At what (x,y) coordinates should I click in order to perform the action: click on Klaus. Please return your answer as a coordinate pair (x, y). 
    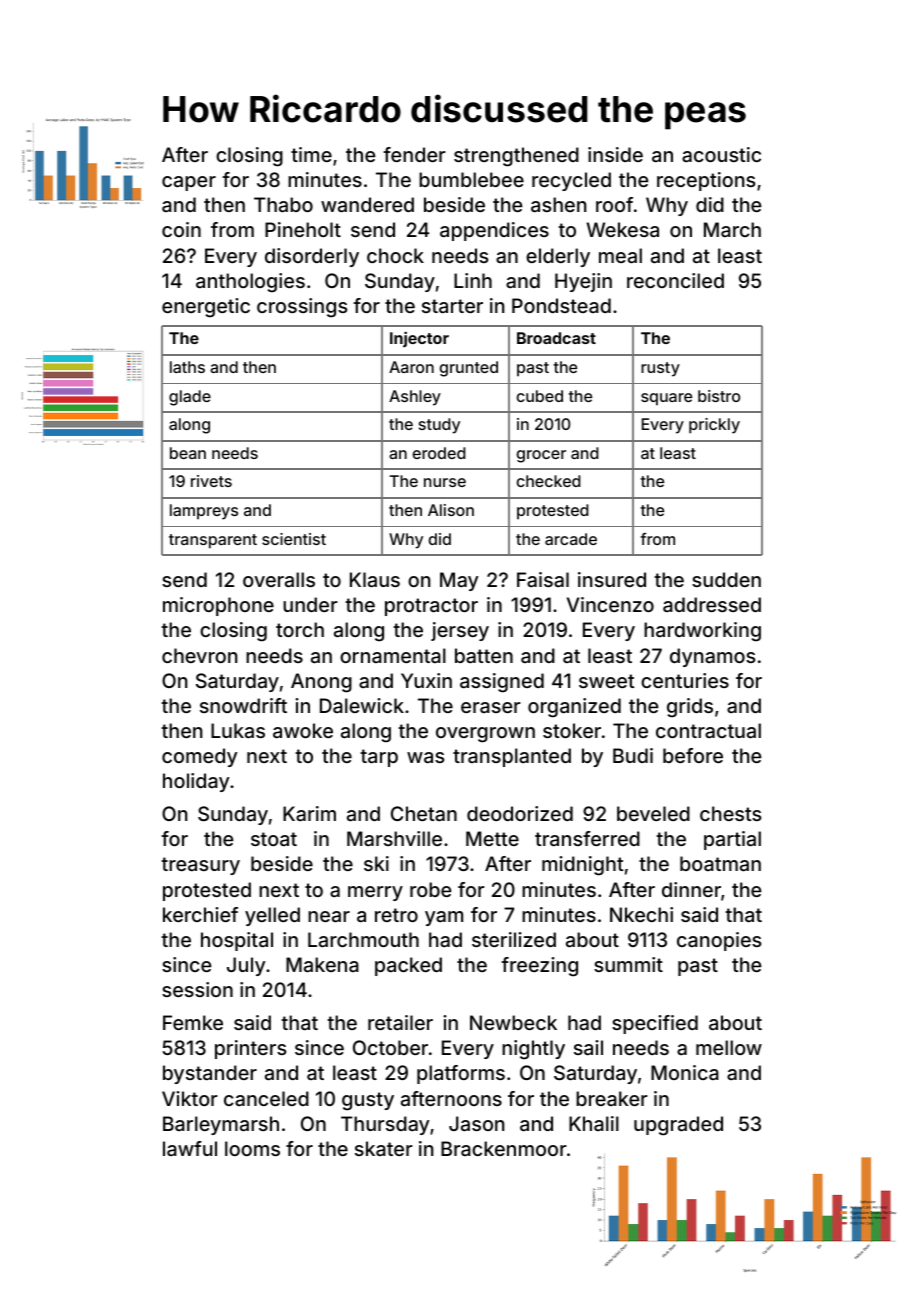
    Looking at the image, I should click on (375, 579).
